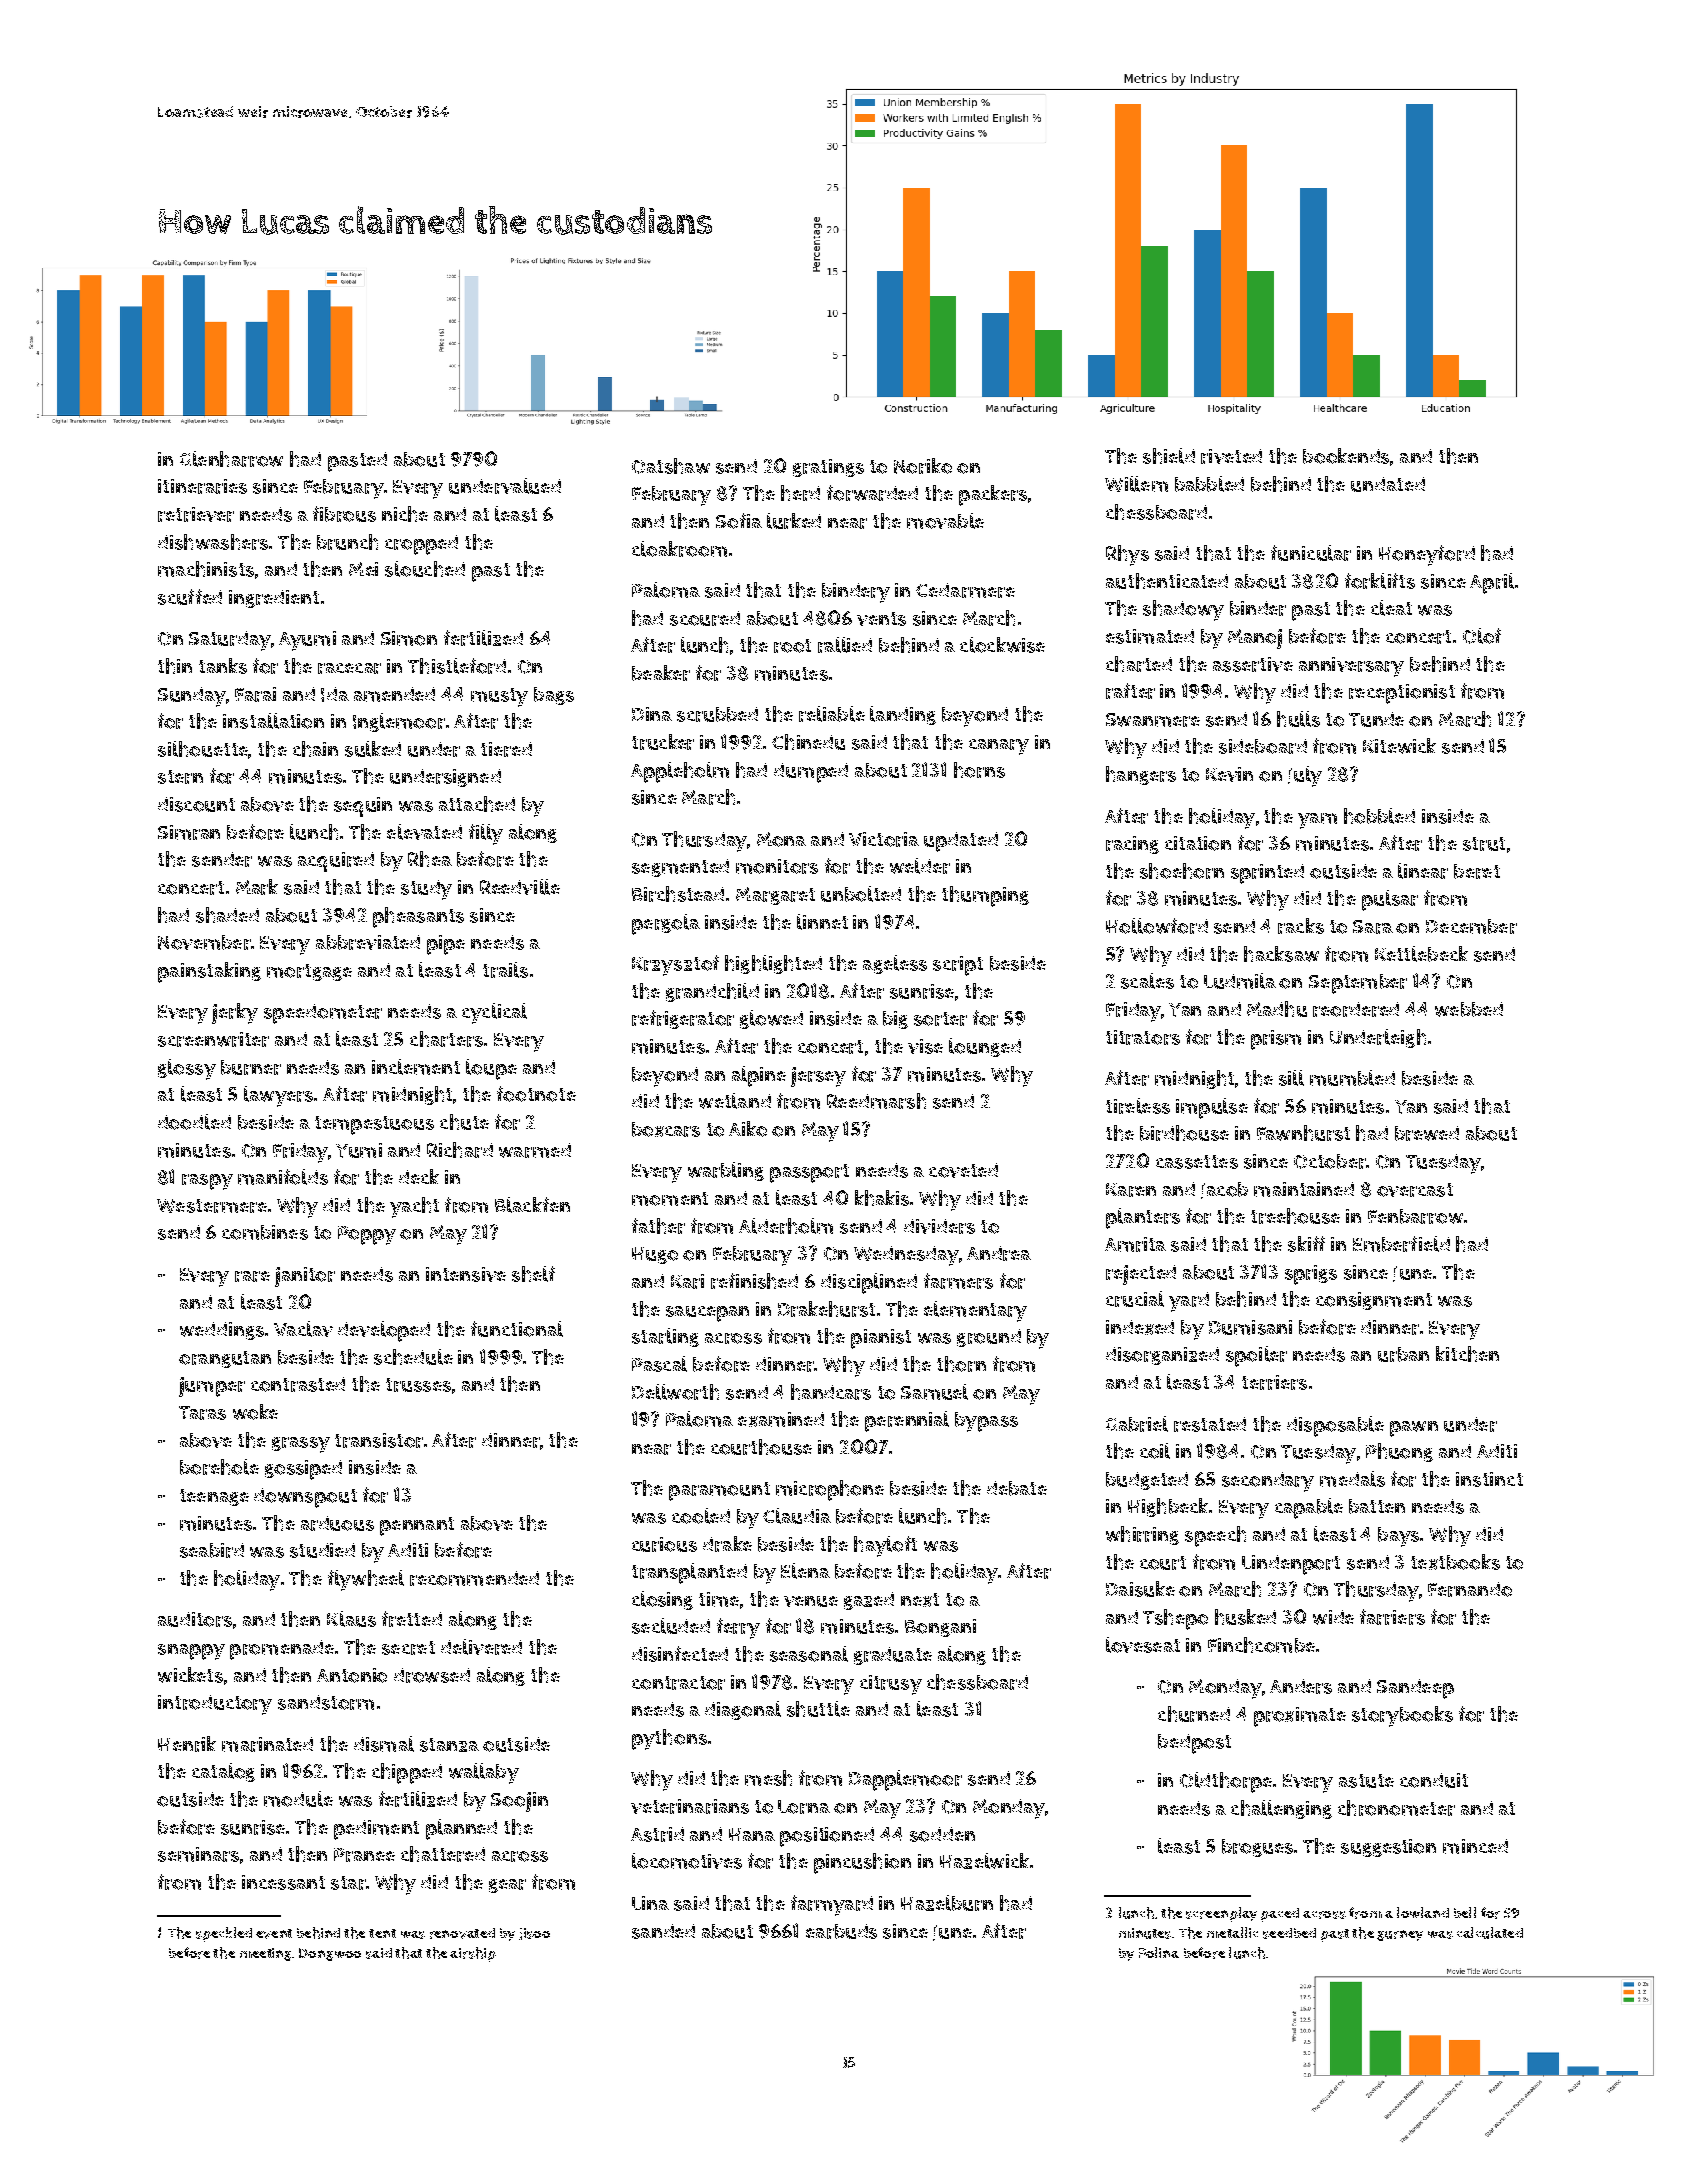  What do you see at coordinates (223, 1772) in the screenshot?
I see `catalog` at bounding box center [223, 1772].
